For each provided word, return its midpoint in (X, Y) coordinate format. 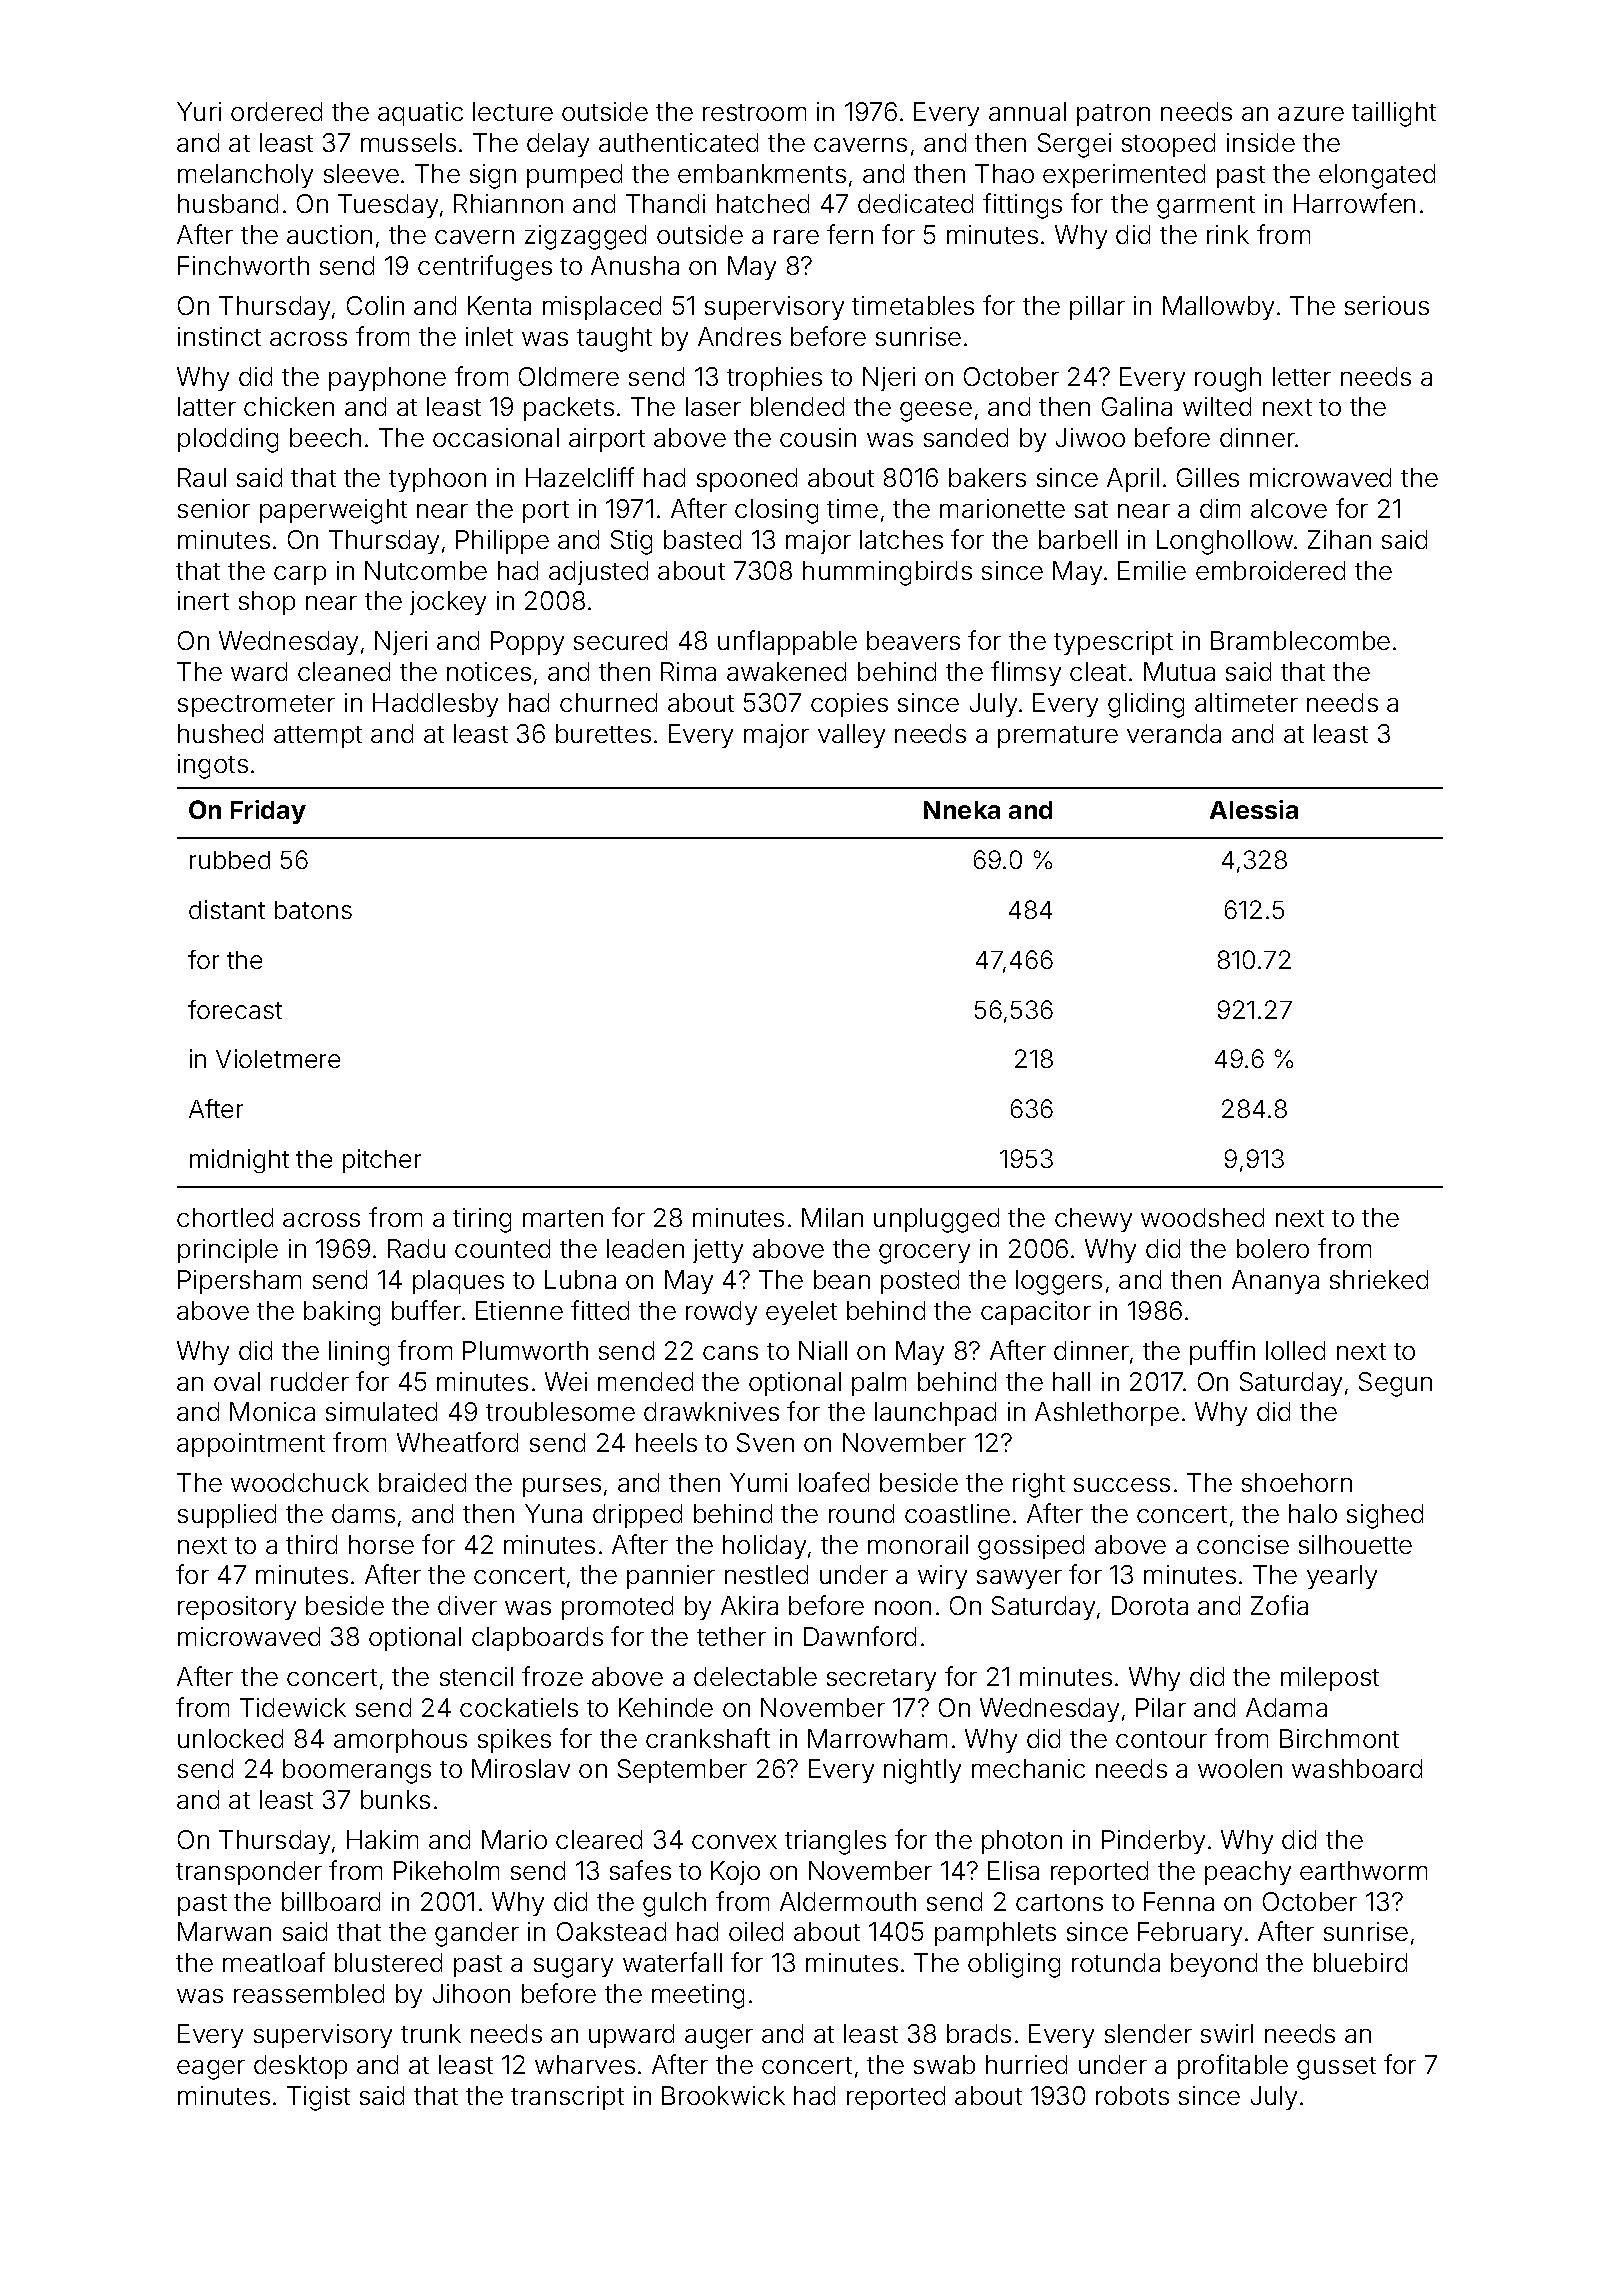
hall (1071, 1381)
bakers (987, 477)
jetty (718, 1251)
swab (944, 2064)
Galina (1137, 406)
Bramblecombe (1300, 640)
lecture (513, 111)
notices (489, 671)
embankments (762, 173)
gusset (1336, 2068)
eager (211, 2070)
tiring (482, 1220)
